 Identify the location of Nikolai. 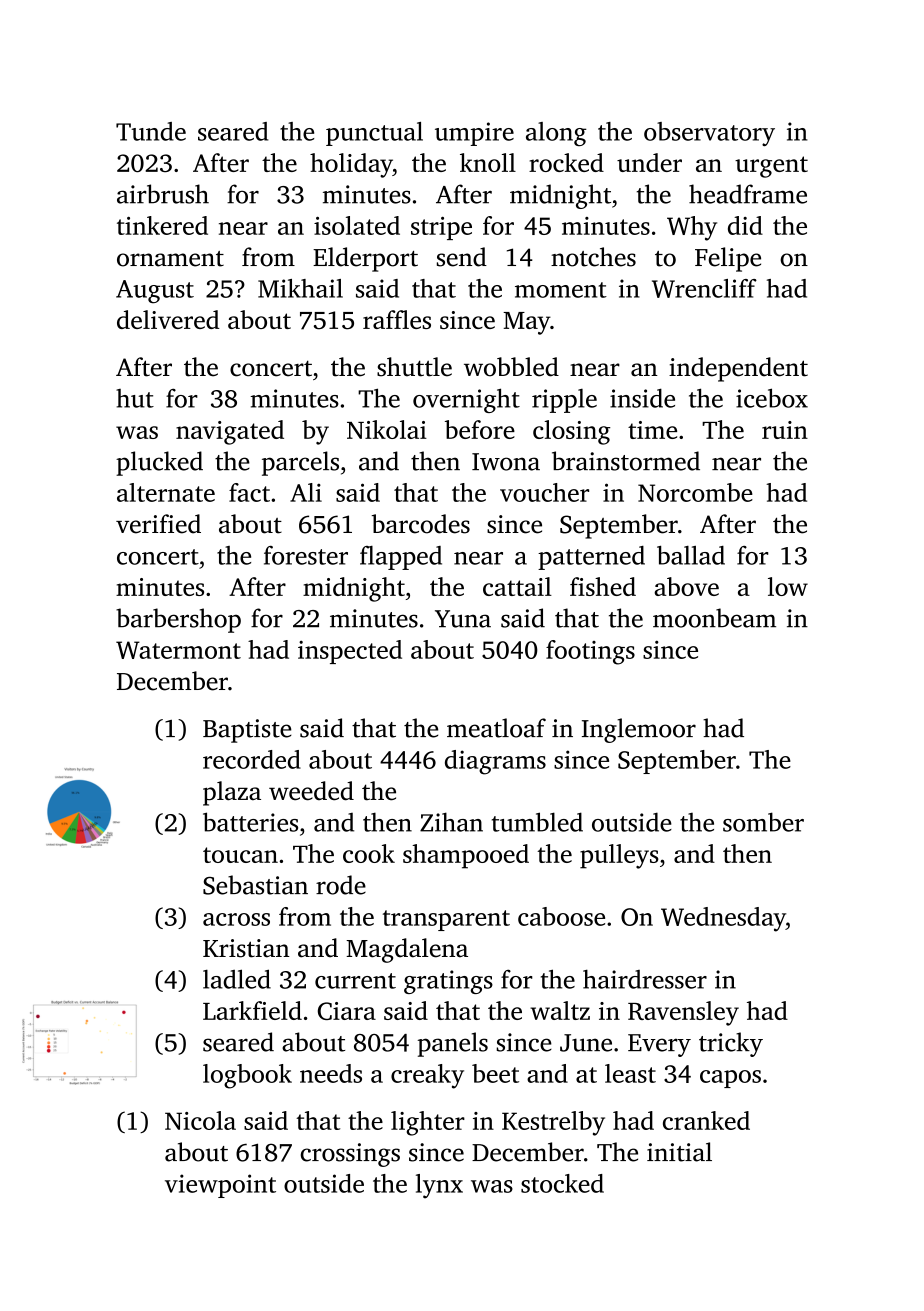
(387, 429).
